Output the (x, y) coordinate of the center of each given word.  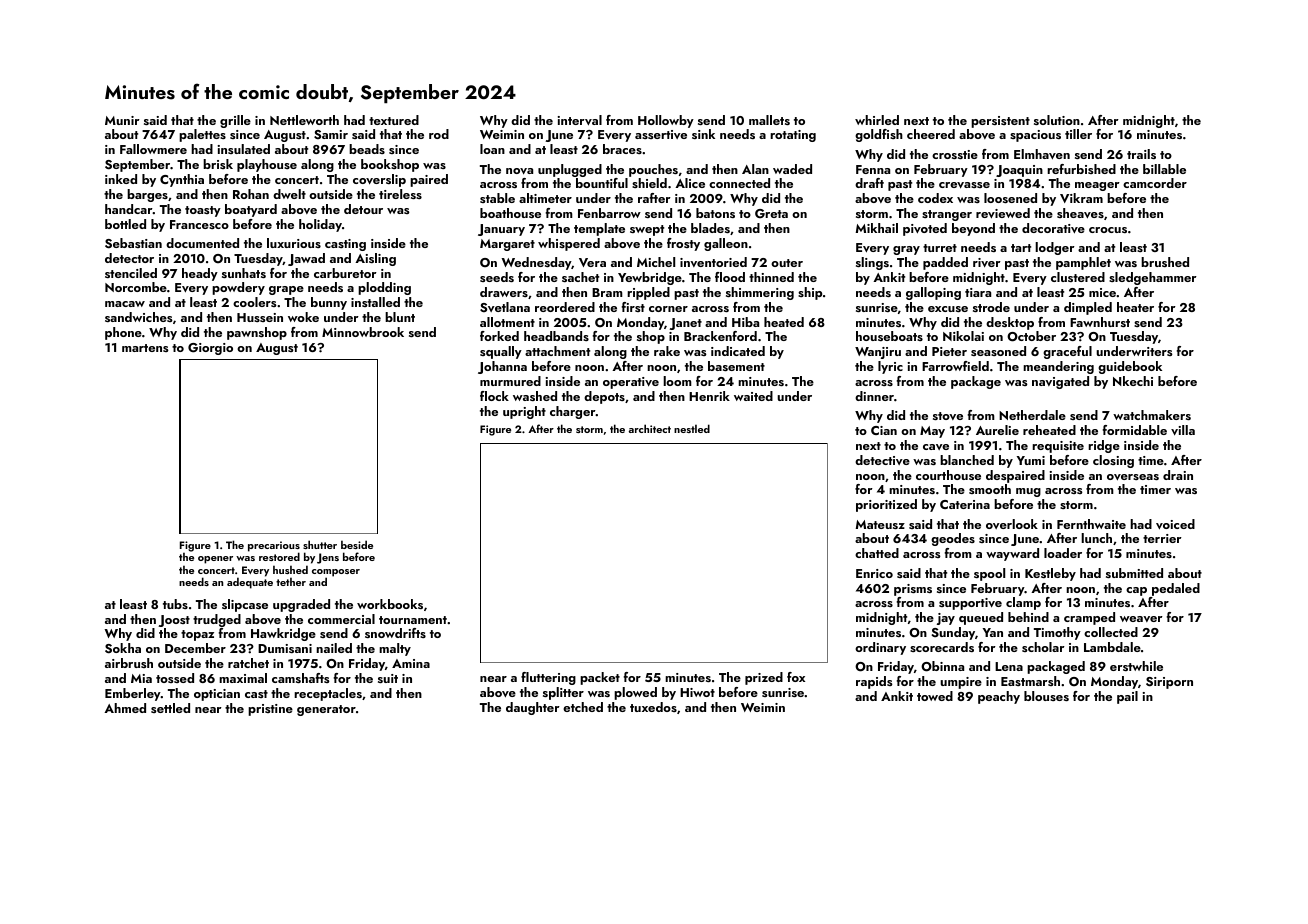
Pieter (949, 351)
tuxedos (653, 707)
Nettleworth (304, 120)
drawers (504, 292)
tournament (413, 620)
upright (524, 412)
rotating (793, 136)
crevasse (964, 185)
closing (1113, 461)
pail (1127, 697)
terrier (1162, 538)
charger (573, 412)
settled (170, 708)
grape (286, 290)
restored (279, 556)
